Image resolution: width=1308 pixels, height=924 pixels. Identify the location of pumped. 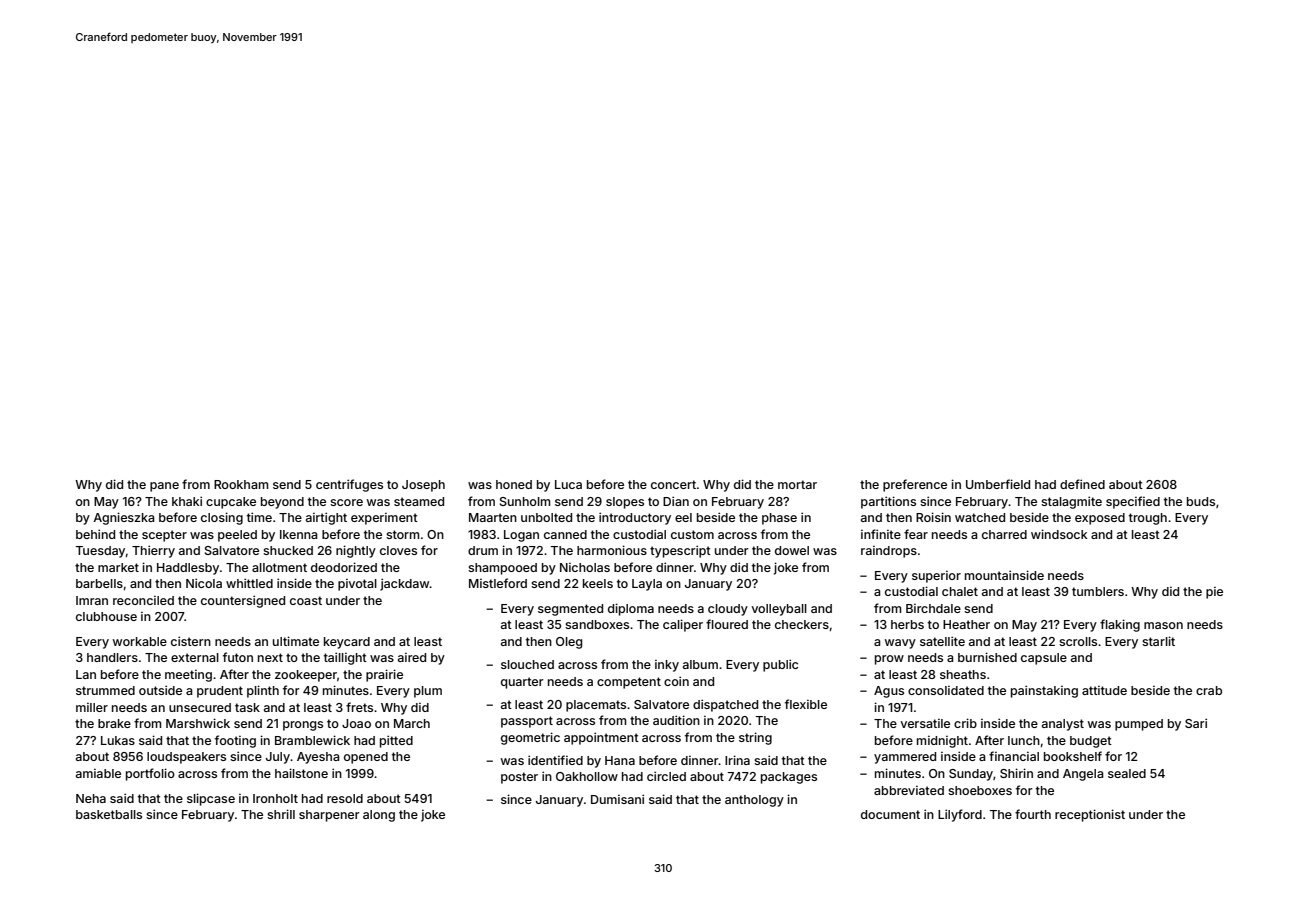
(1139, 725).
